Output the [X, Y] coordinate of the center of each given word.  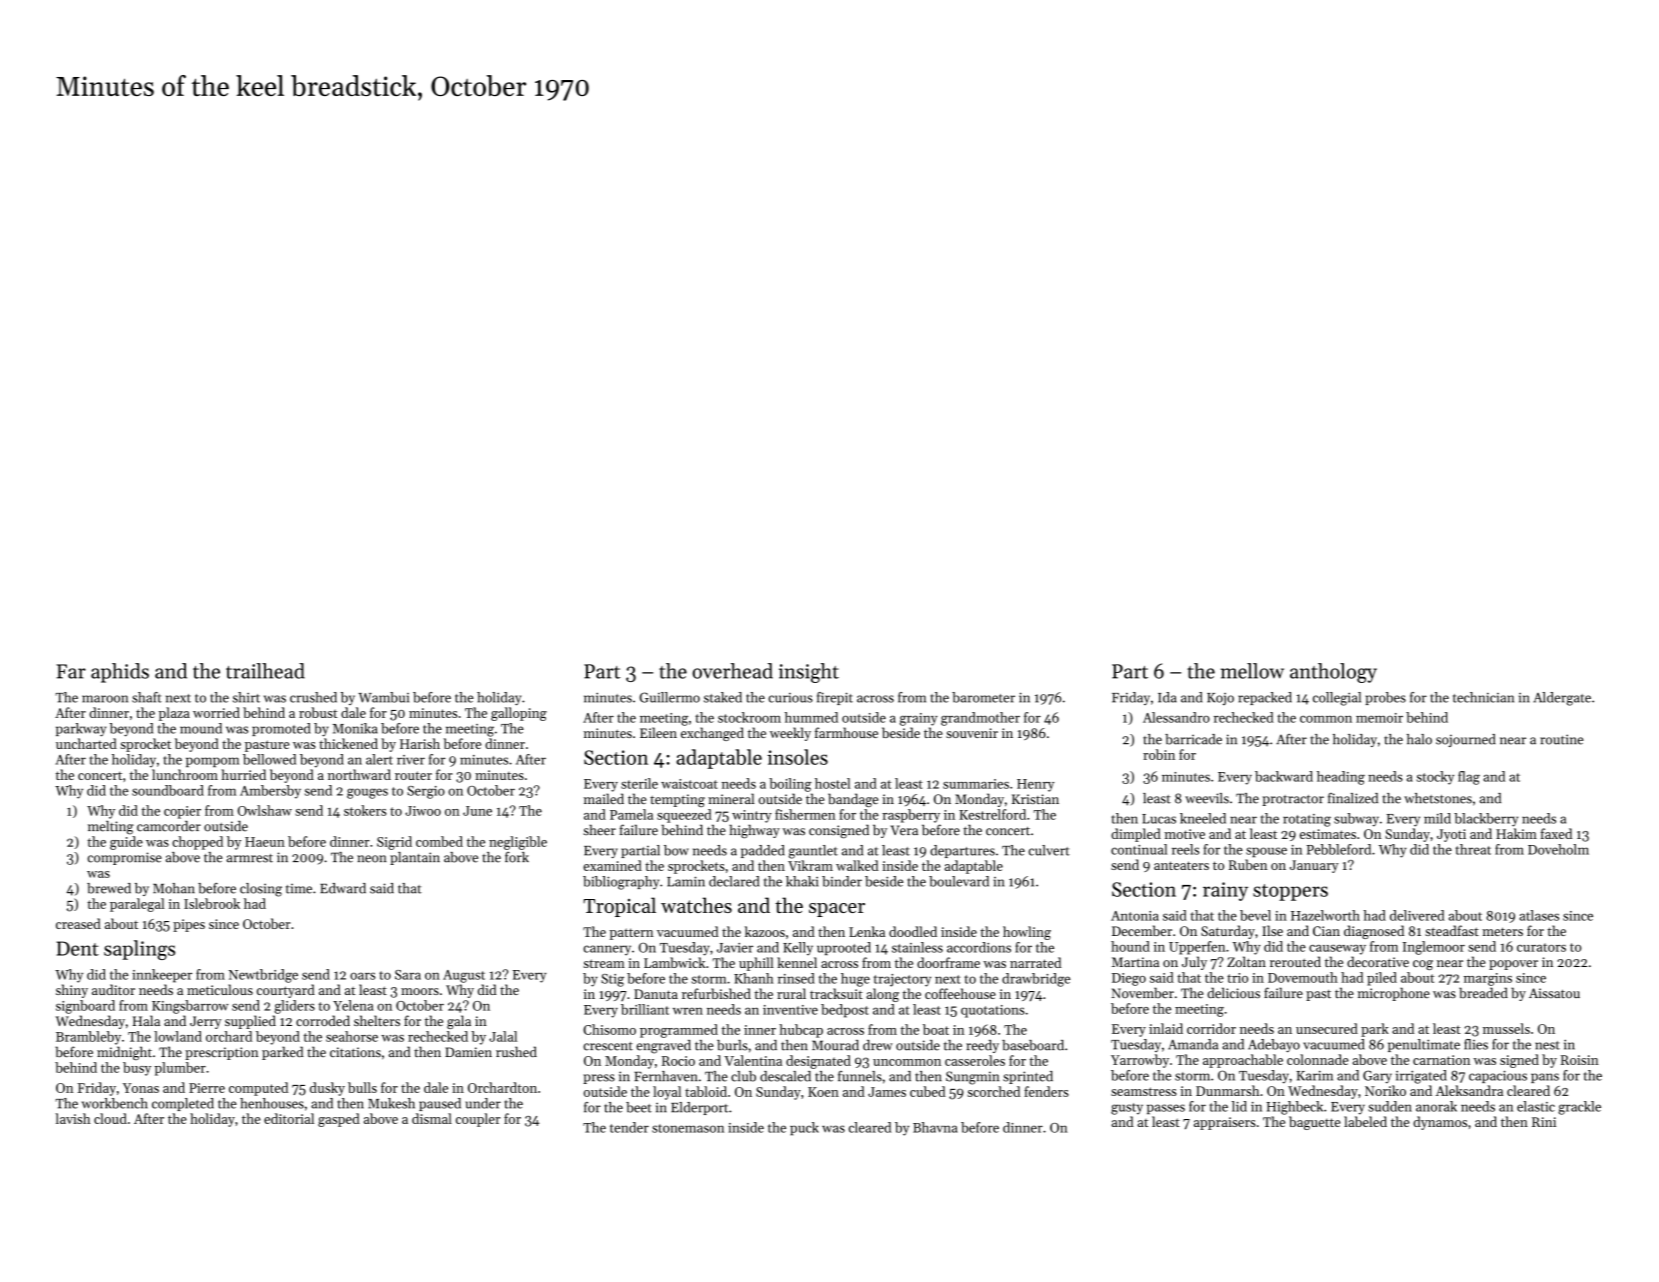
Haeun [265, 842]
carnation [1441, 1060]
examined [612, 865]
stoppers [1290, 892]
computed [258, 1089]
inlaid [1166, 1028]
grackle [1579, 1108]
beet [639, 1107]
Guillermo [669, 697]
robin [1159, 754]
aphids [120, 673]
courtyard [286, 991]
